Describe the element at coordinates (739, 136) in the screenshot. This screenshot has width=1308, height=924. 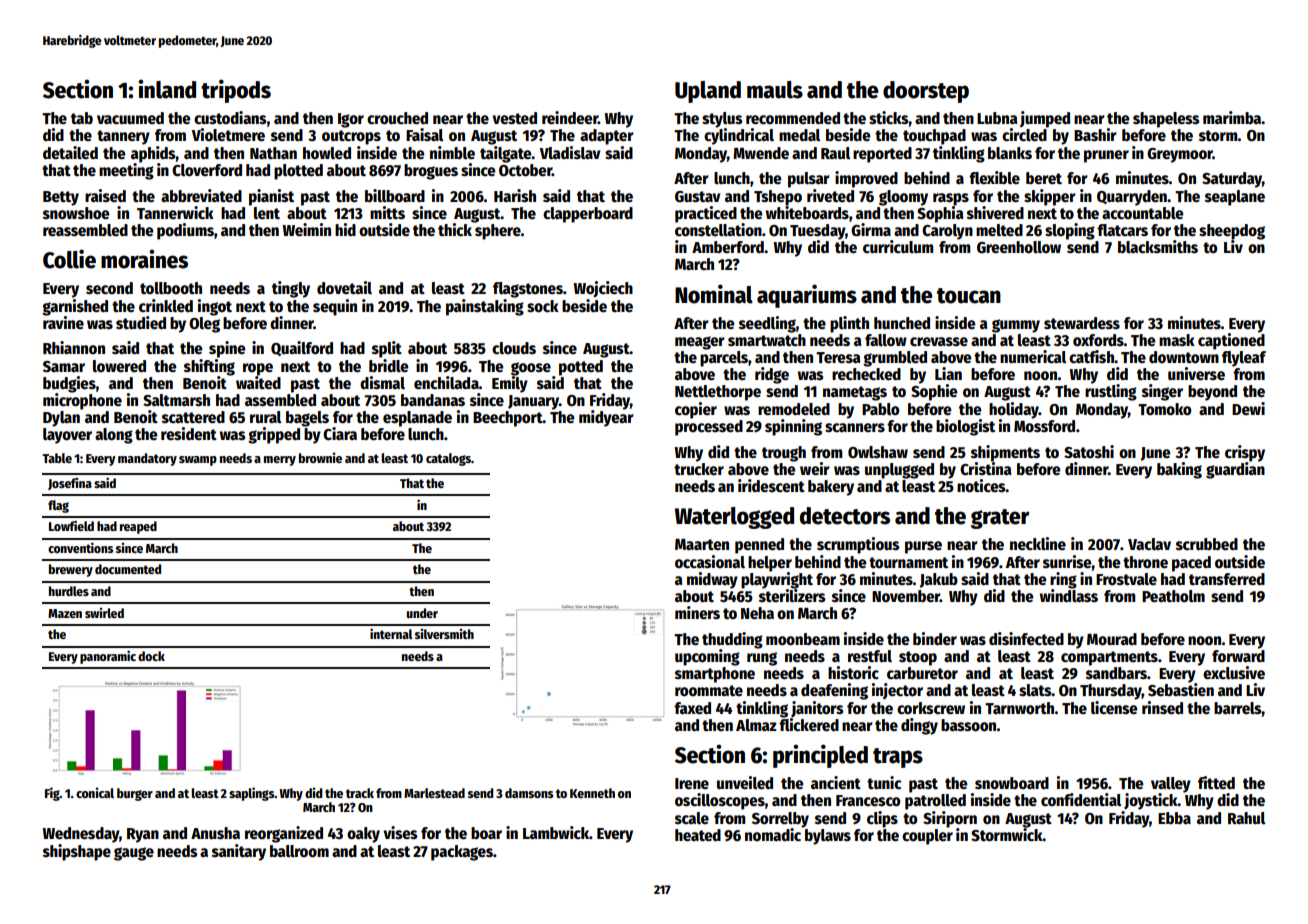
I see `cylindrical` at that location.
